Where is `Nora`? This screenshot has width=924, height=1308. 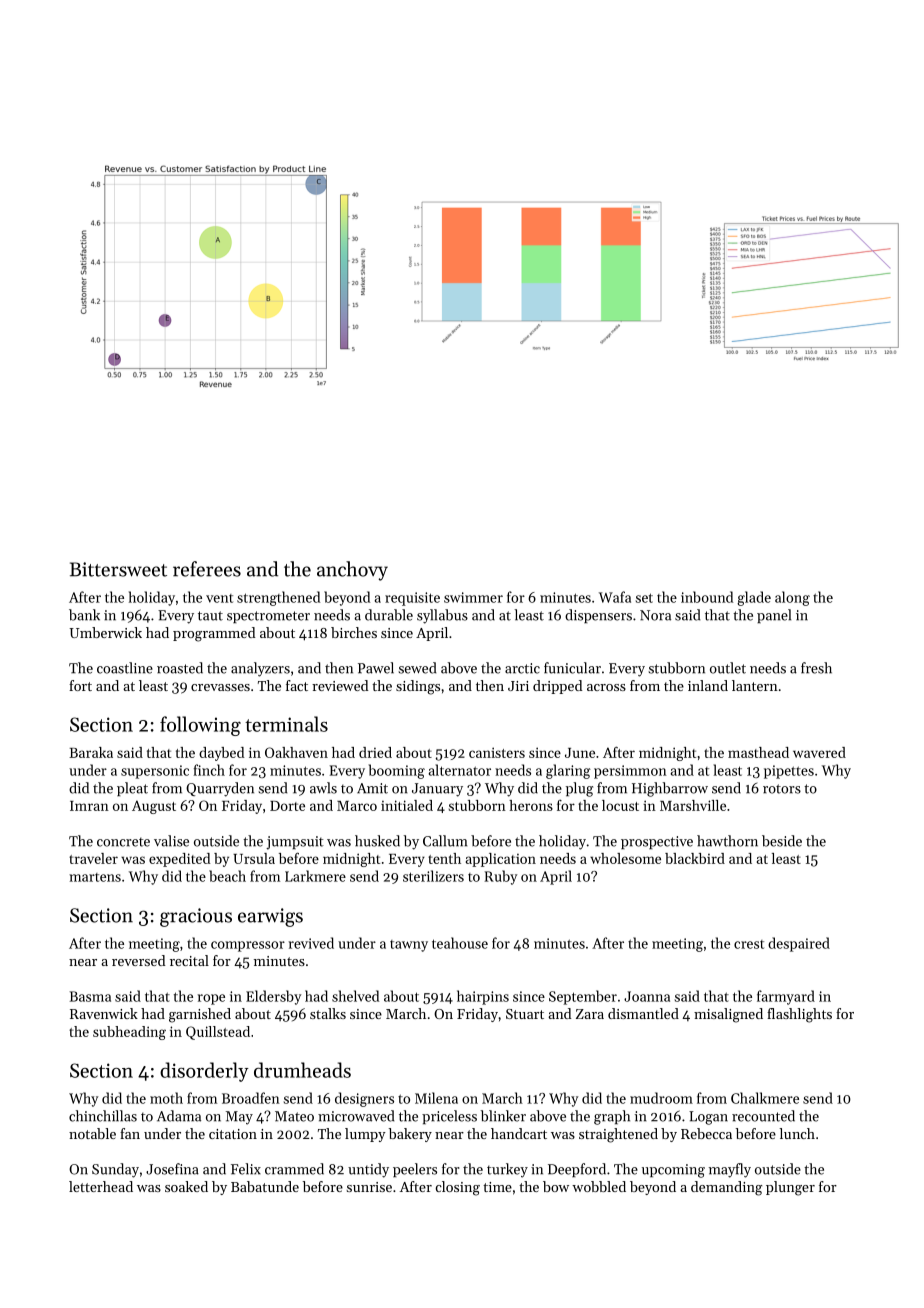 Nora is located at coordinates (655, 615).
